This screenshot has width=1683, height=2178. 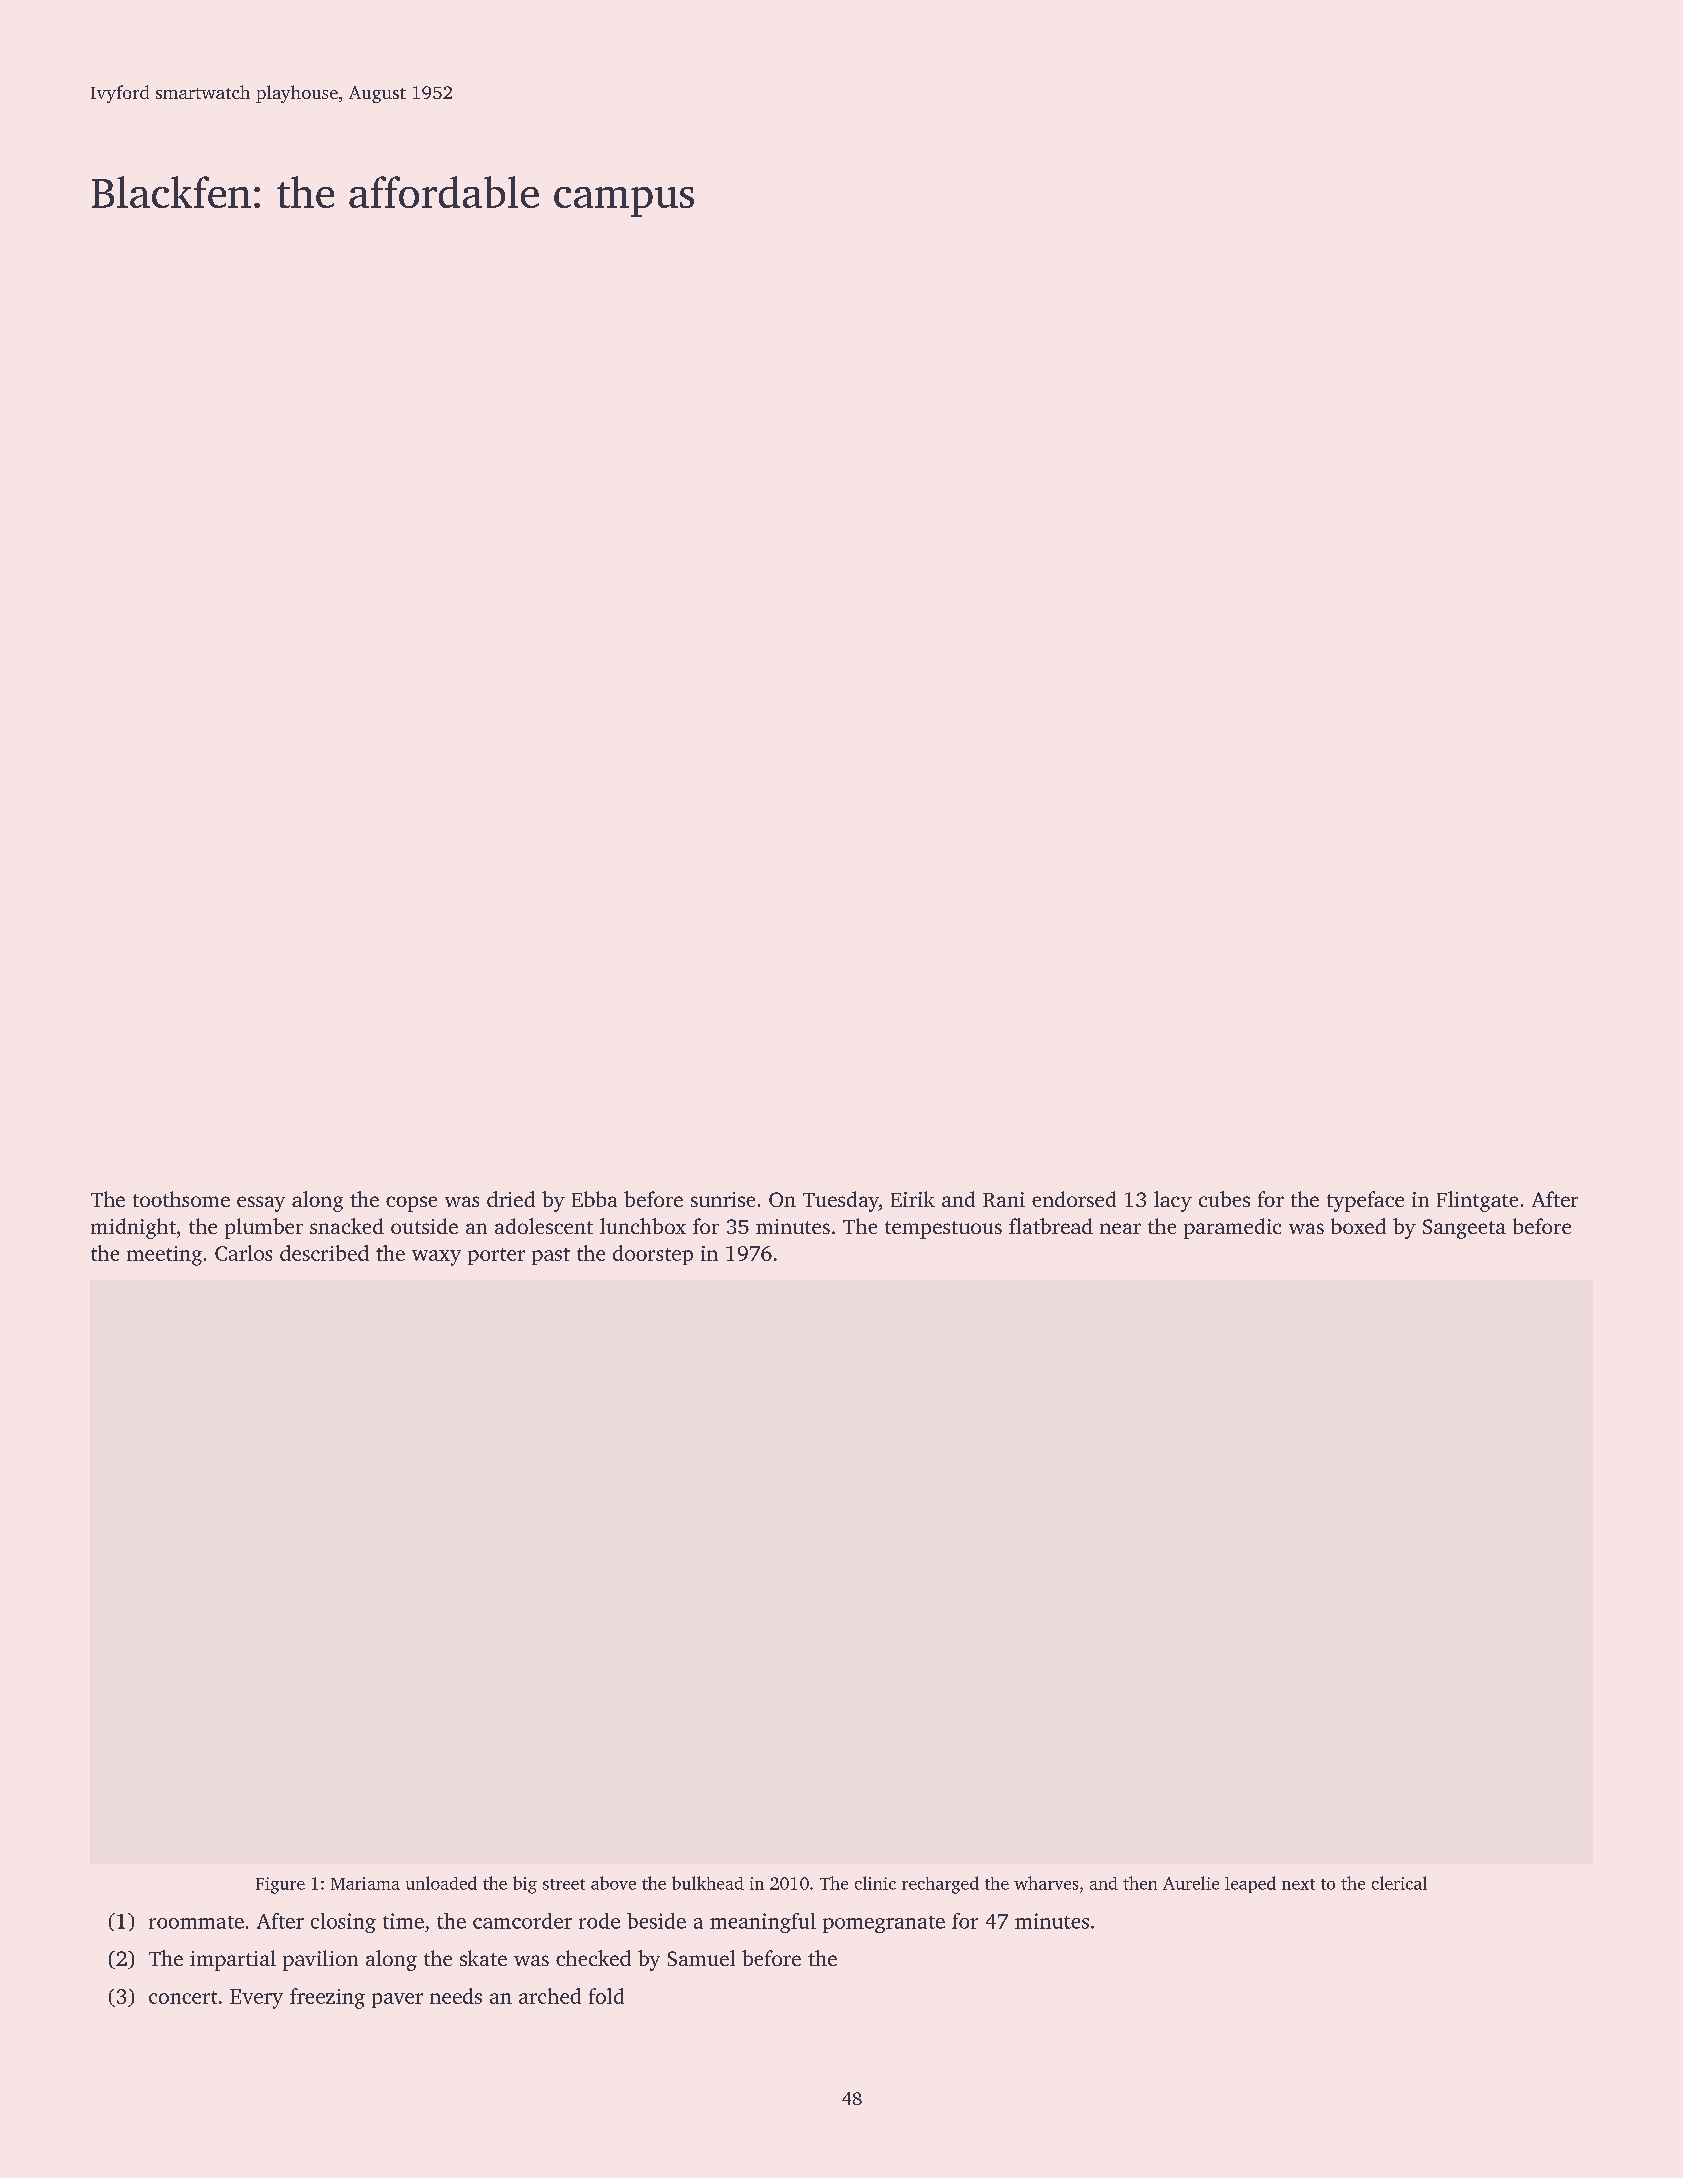 I want to click on bulkhead, so click(x=708, y=1883).
